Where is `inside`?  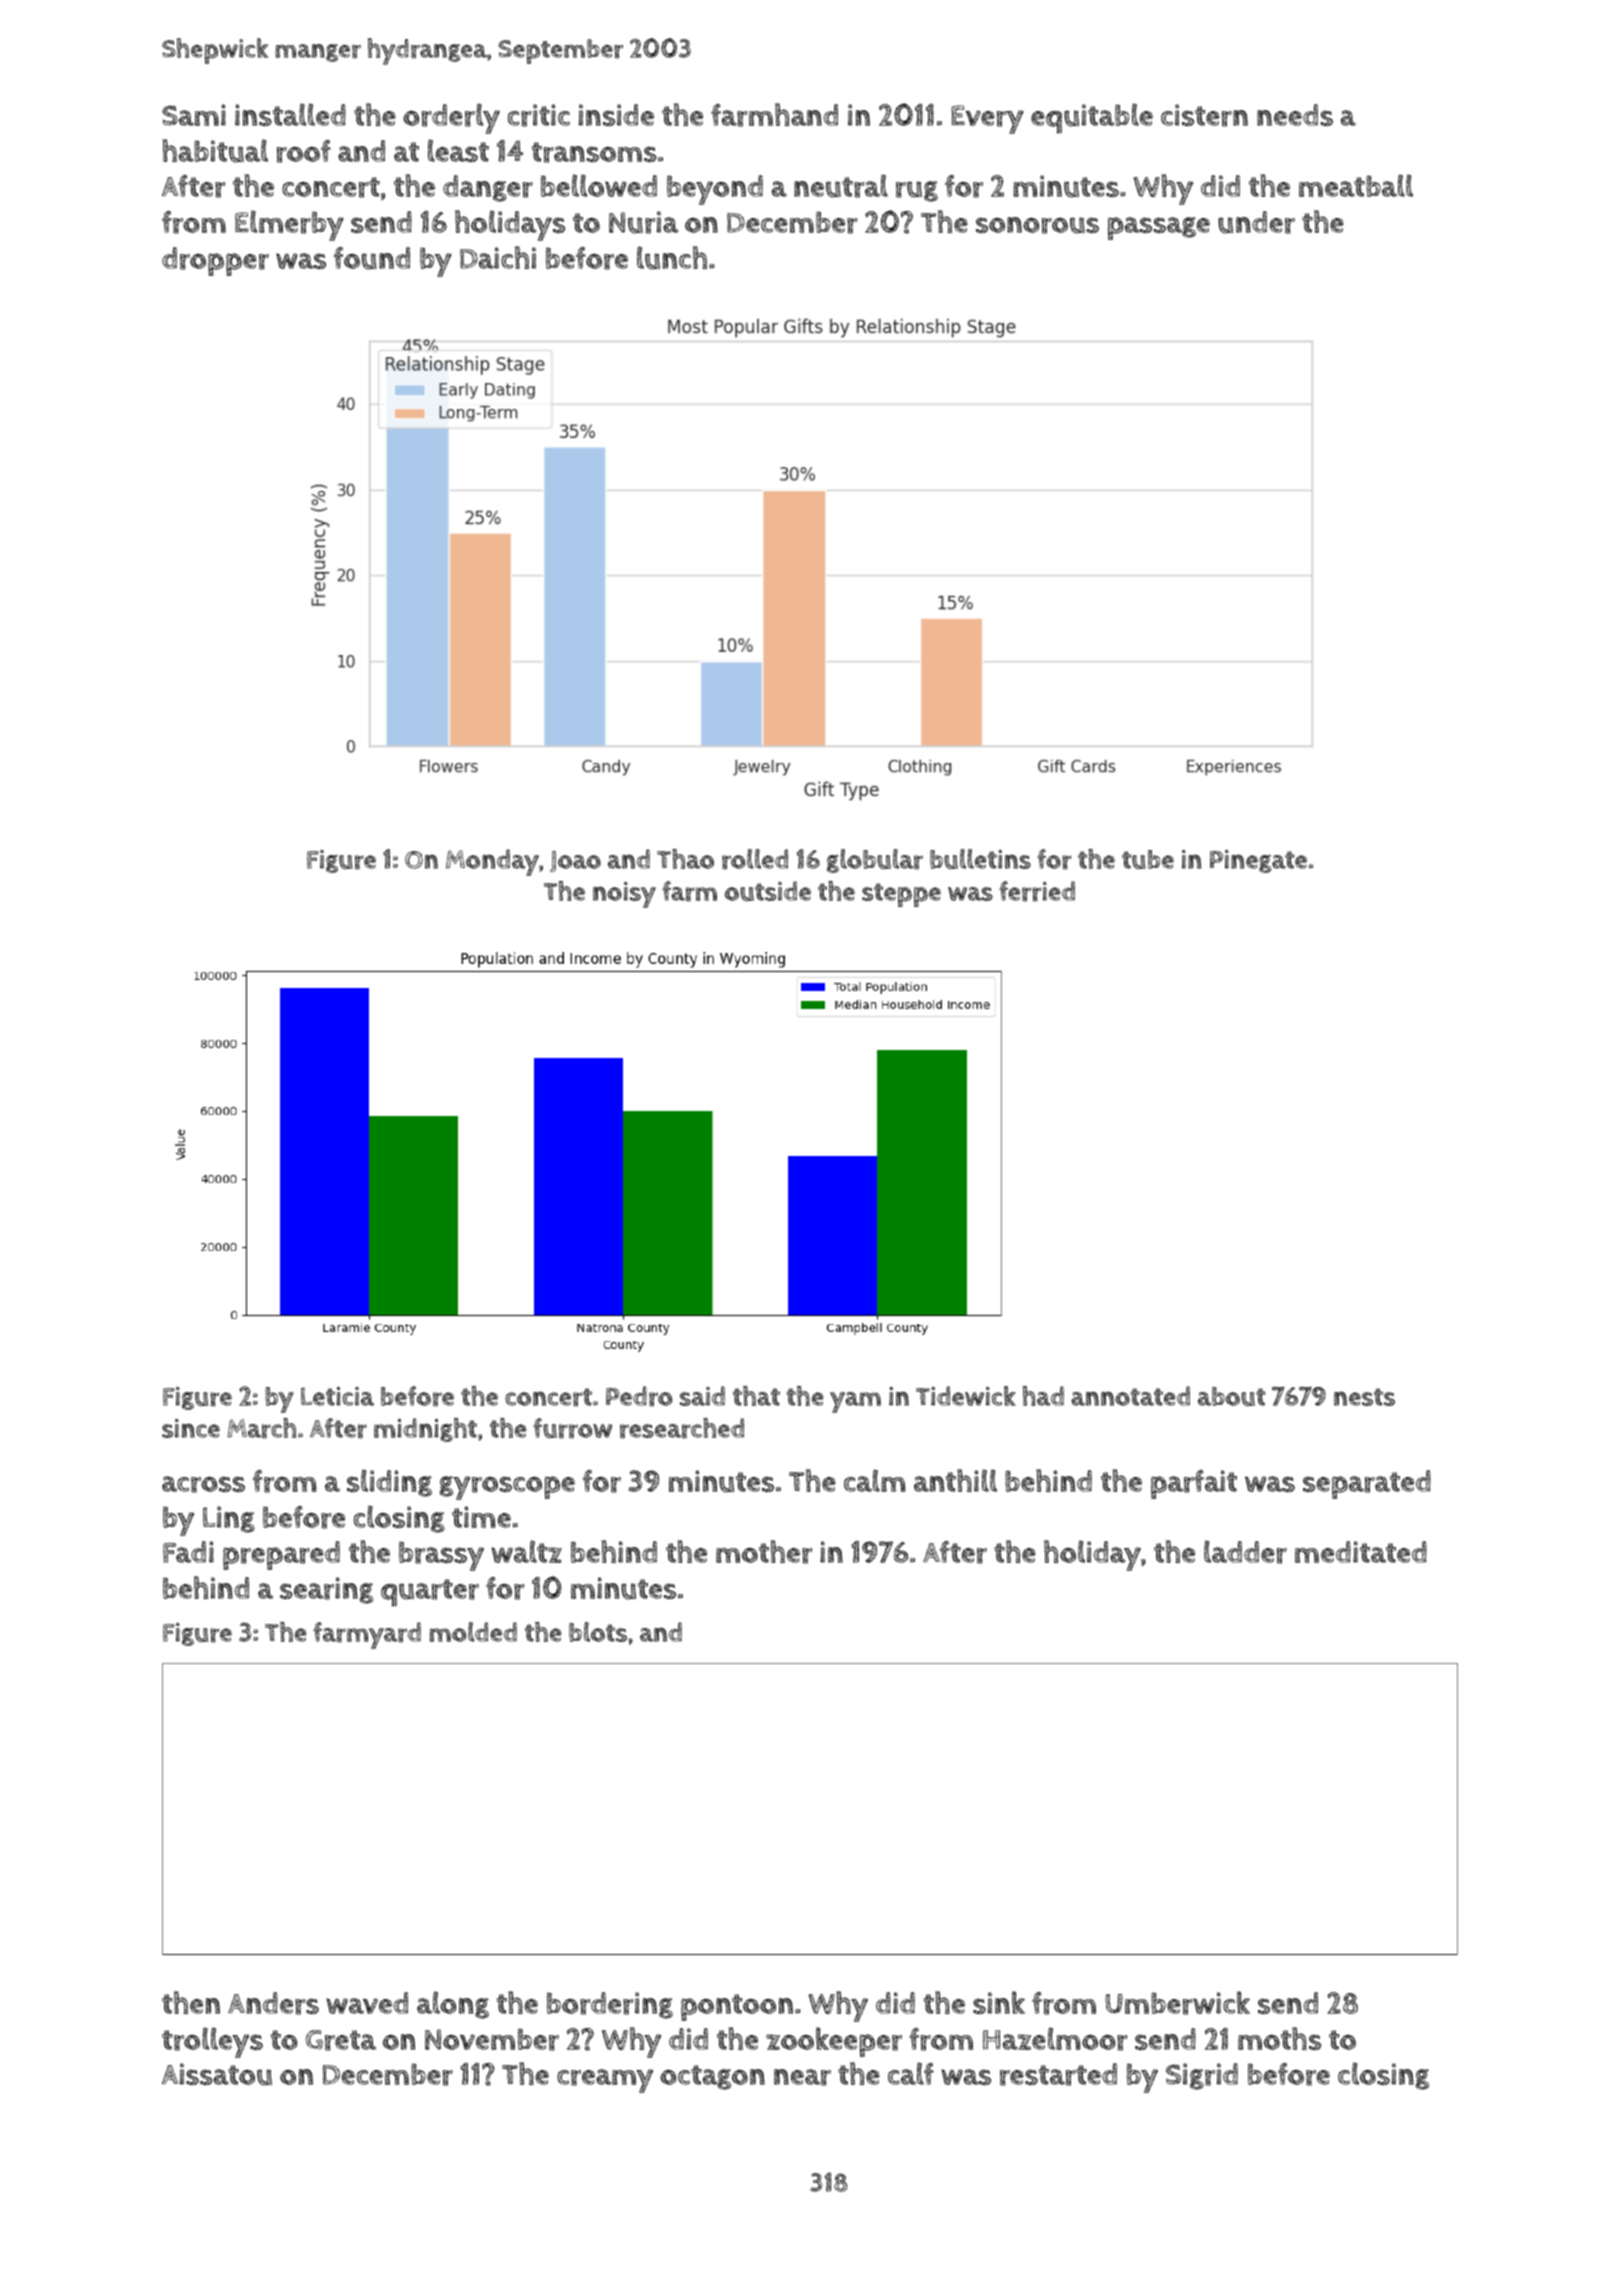
inside is located at coordinates (616, 115).
